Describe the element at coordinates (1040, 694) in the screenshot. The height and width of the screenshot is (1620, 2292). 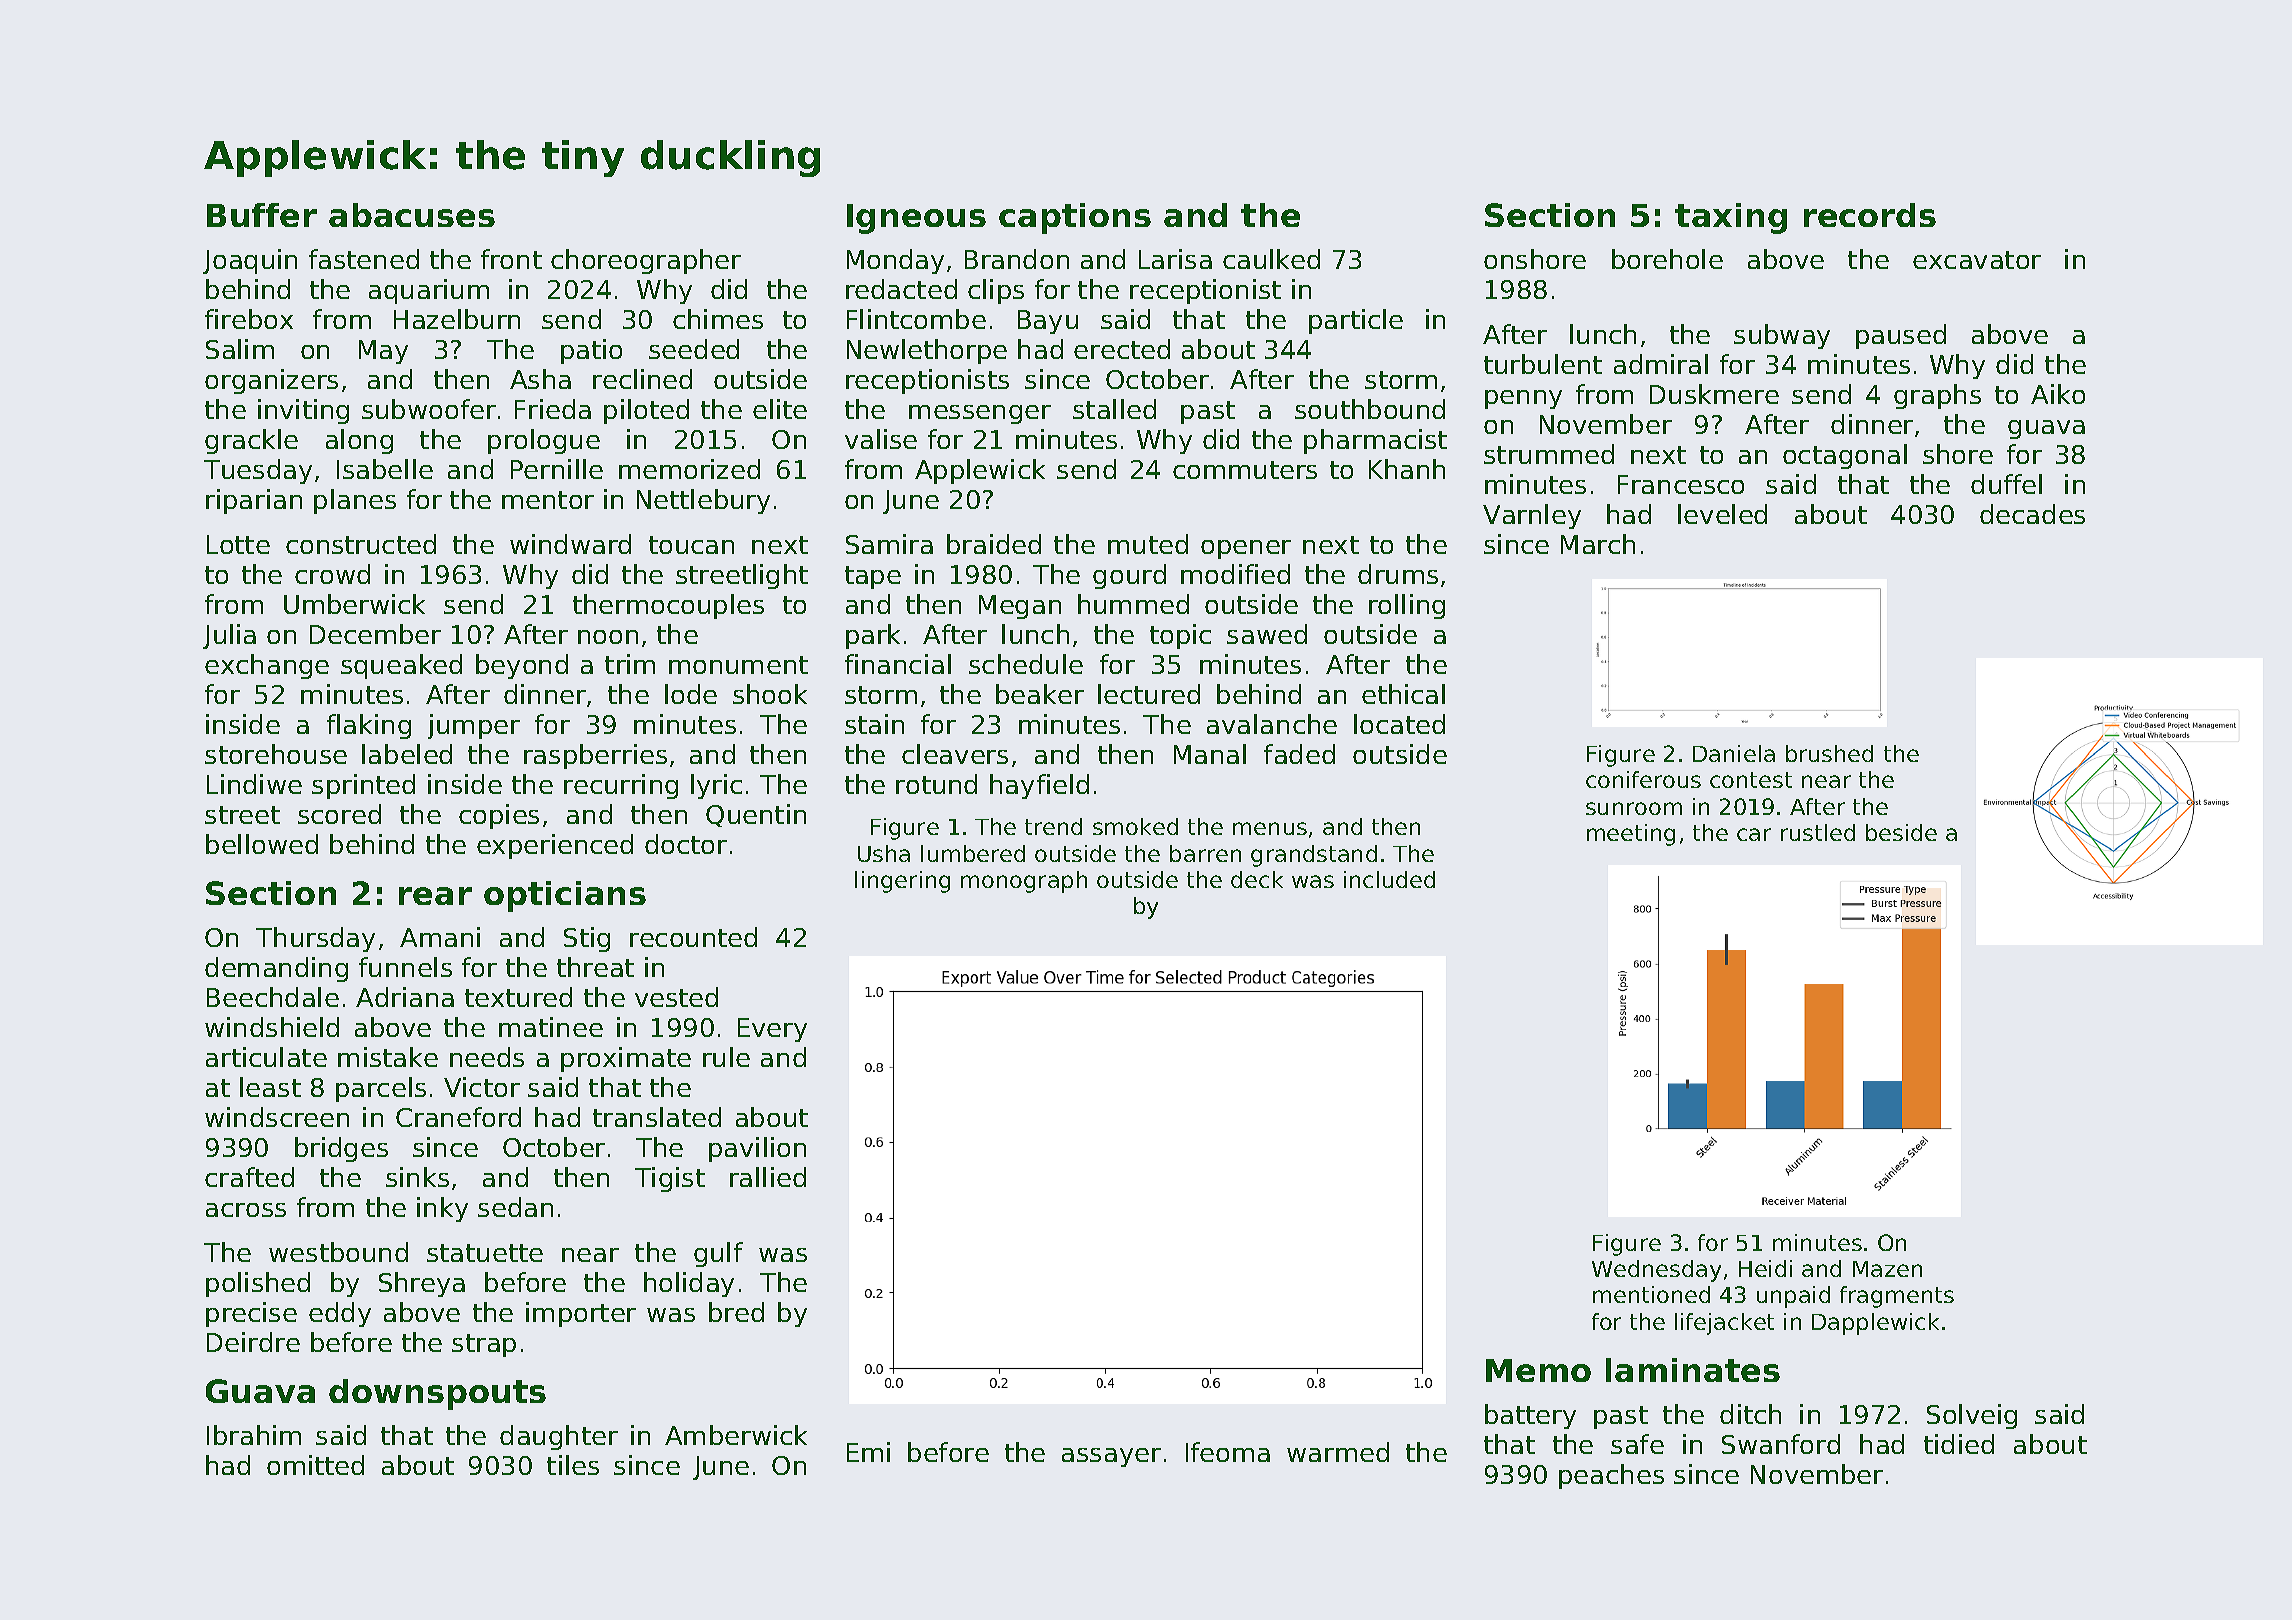
I see `beaker` at that location.
